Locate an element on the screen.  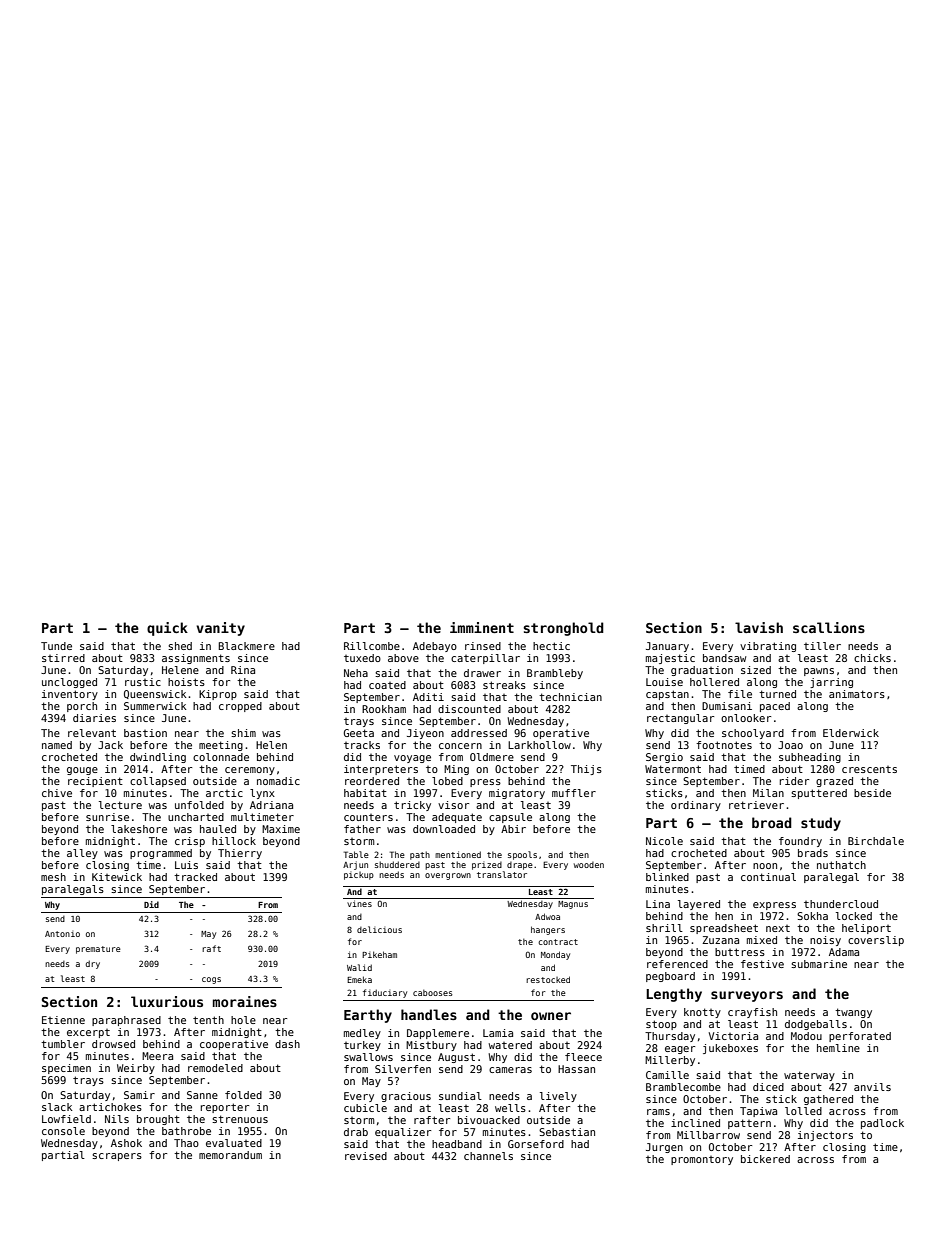
Tunde is located at coordinates (56, 646).
